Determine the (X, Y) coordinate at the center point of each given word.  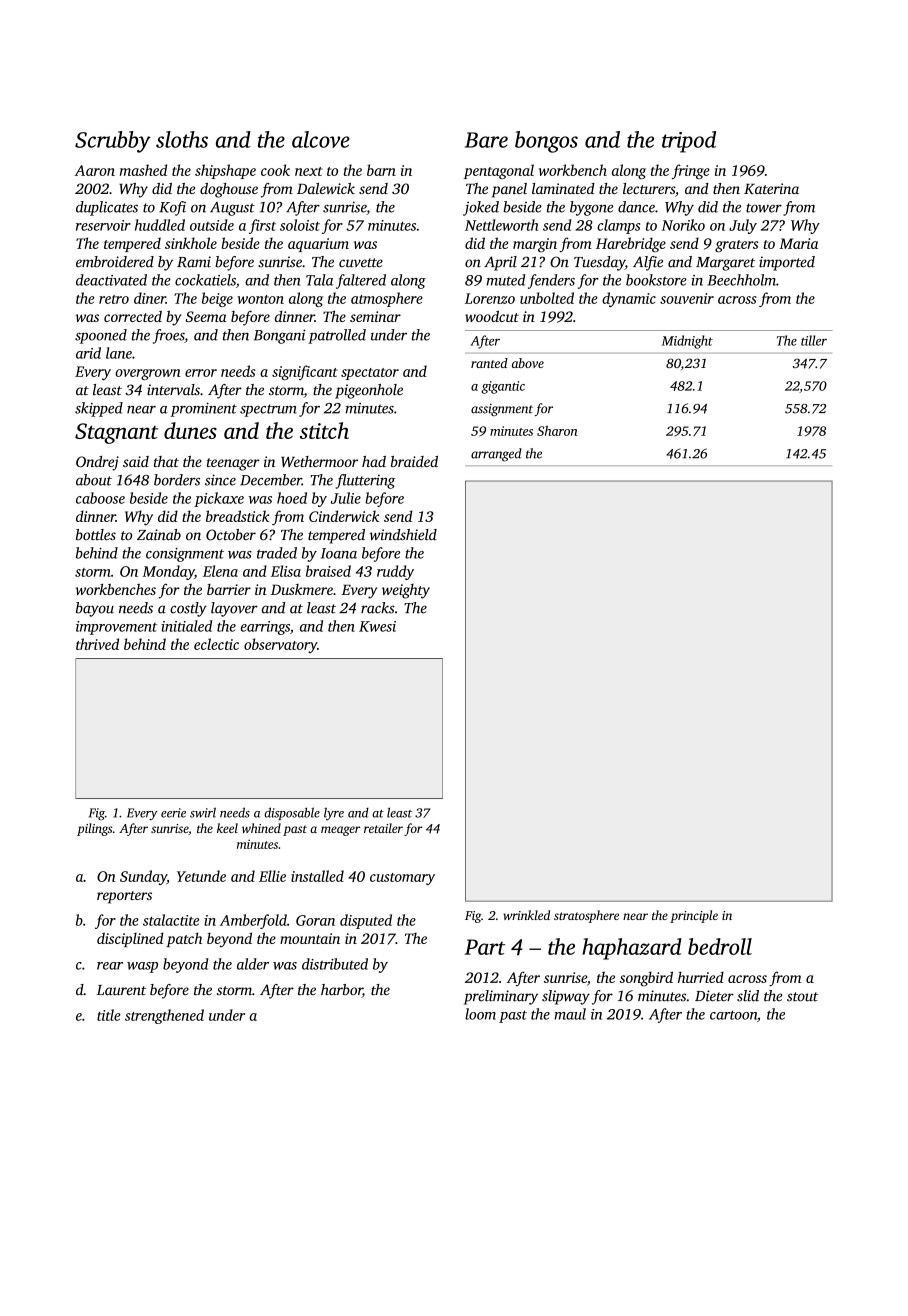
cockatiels (205, 280)
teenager (233, 464)
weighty (406, 591)
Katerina (771, 188)
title (109, 1015)
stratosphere (586, 916)
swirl (203, 812)
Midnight (687, 342)
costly (188, 609)
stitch (324, 430)
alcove (321, 139)
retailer (383, 828)
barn (381, 170)
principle (694, 916)
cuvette (361, 263)
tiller (814, 340)
